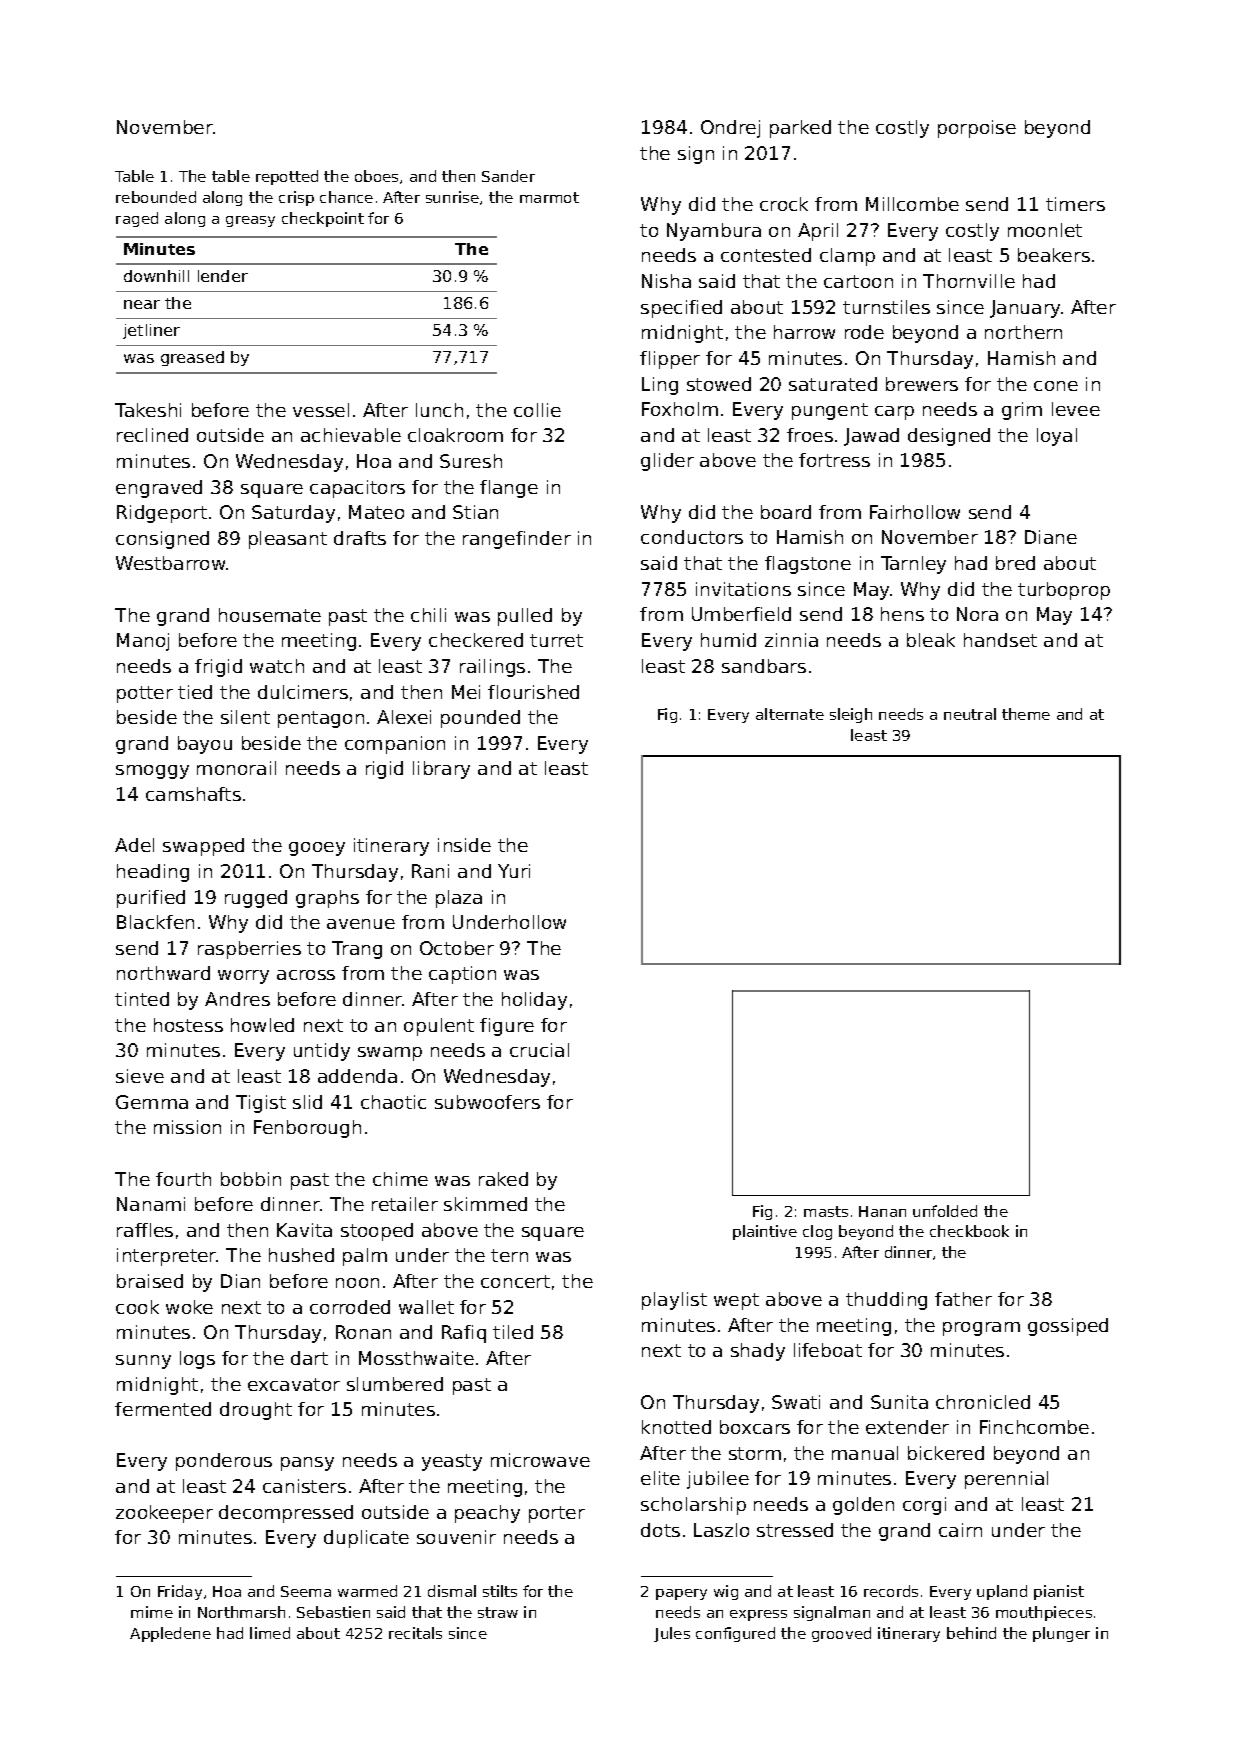 The height and width of the document is (1750, 1237). What do you see at coordinates (945, 1211) in the document?
I see `unfolded` at bounding box center [945, 1211].
